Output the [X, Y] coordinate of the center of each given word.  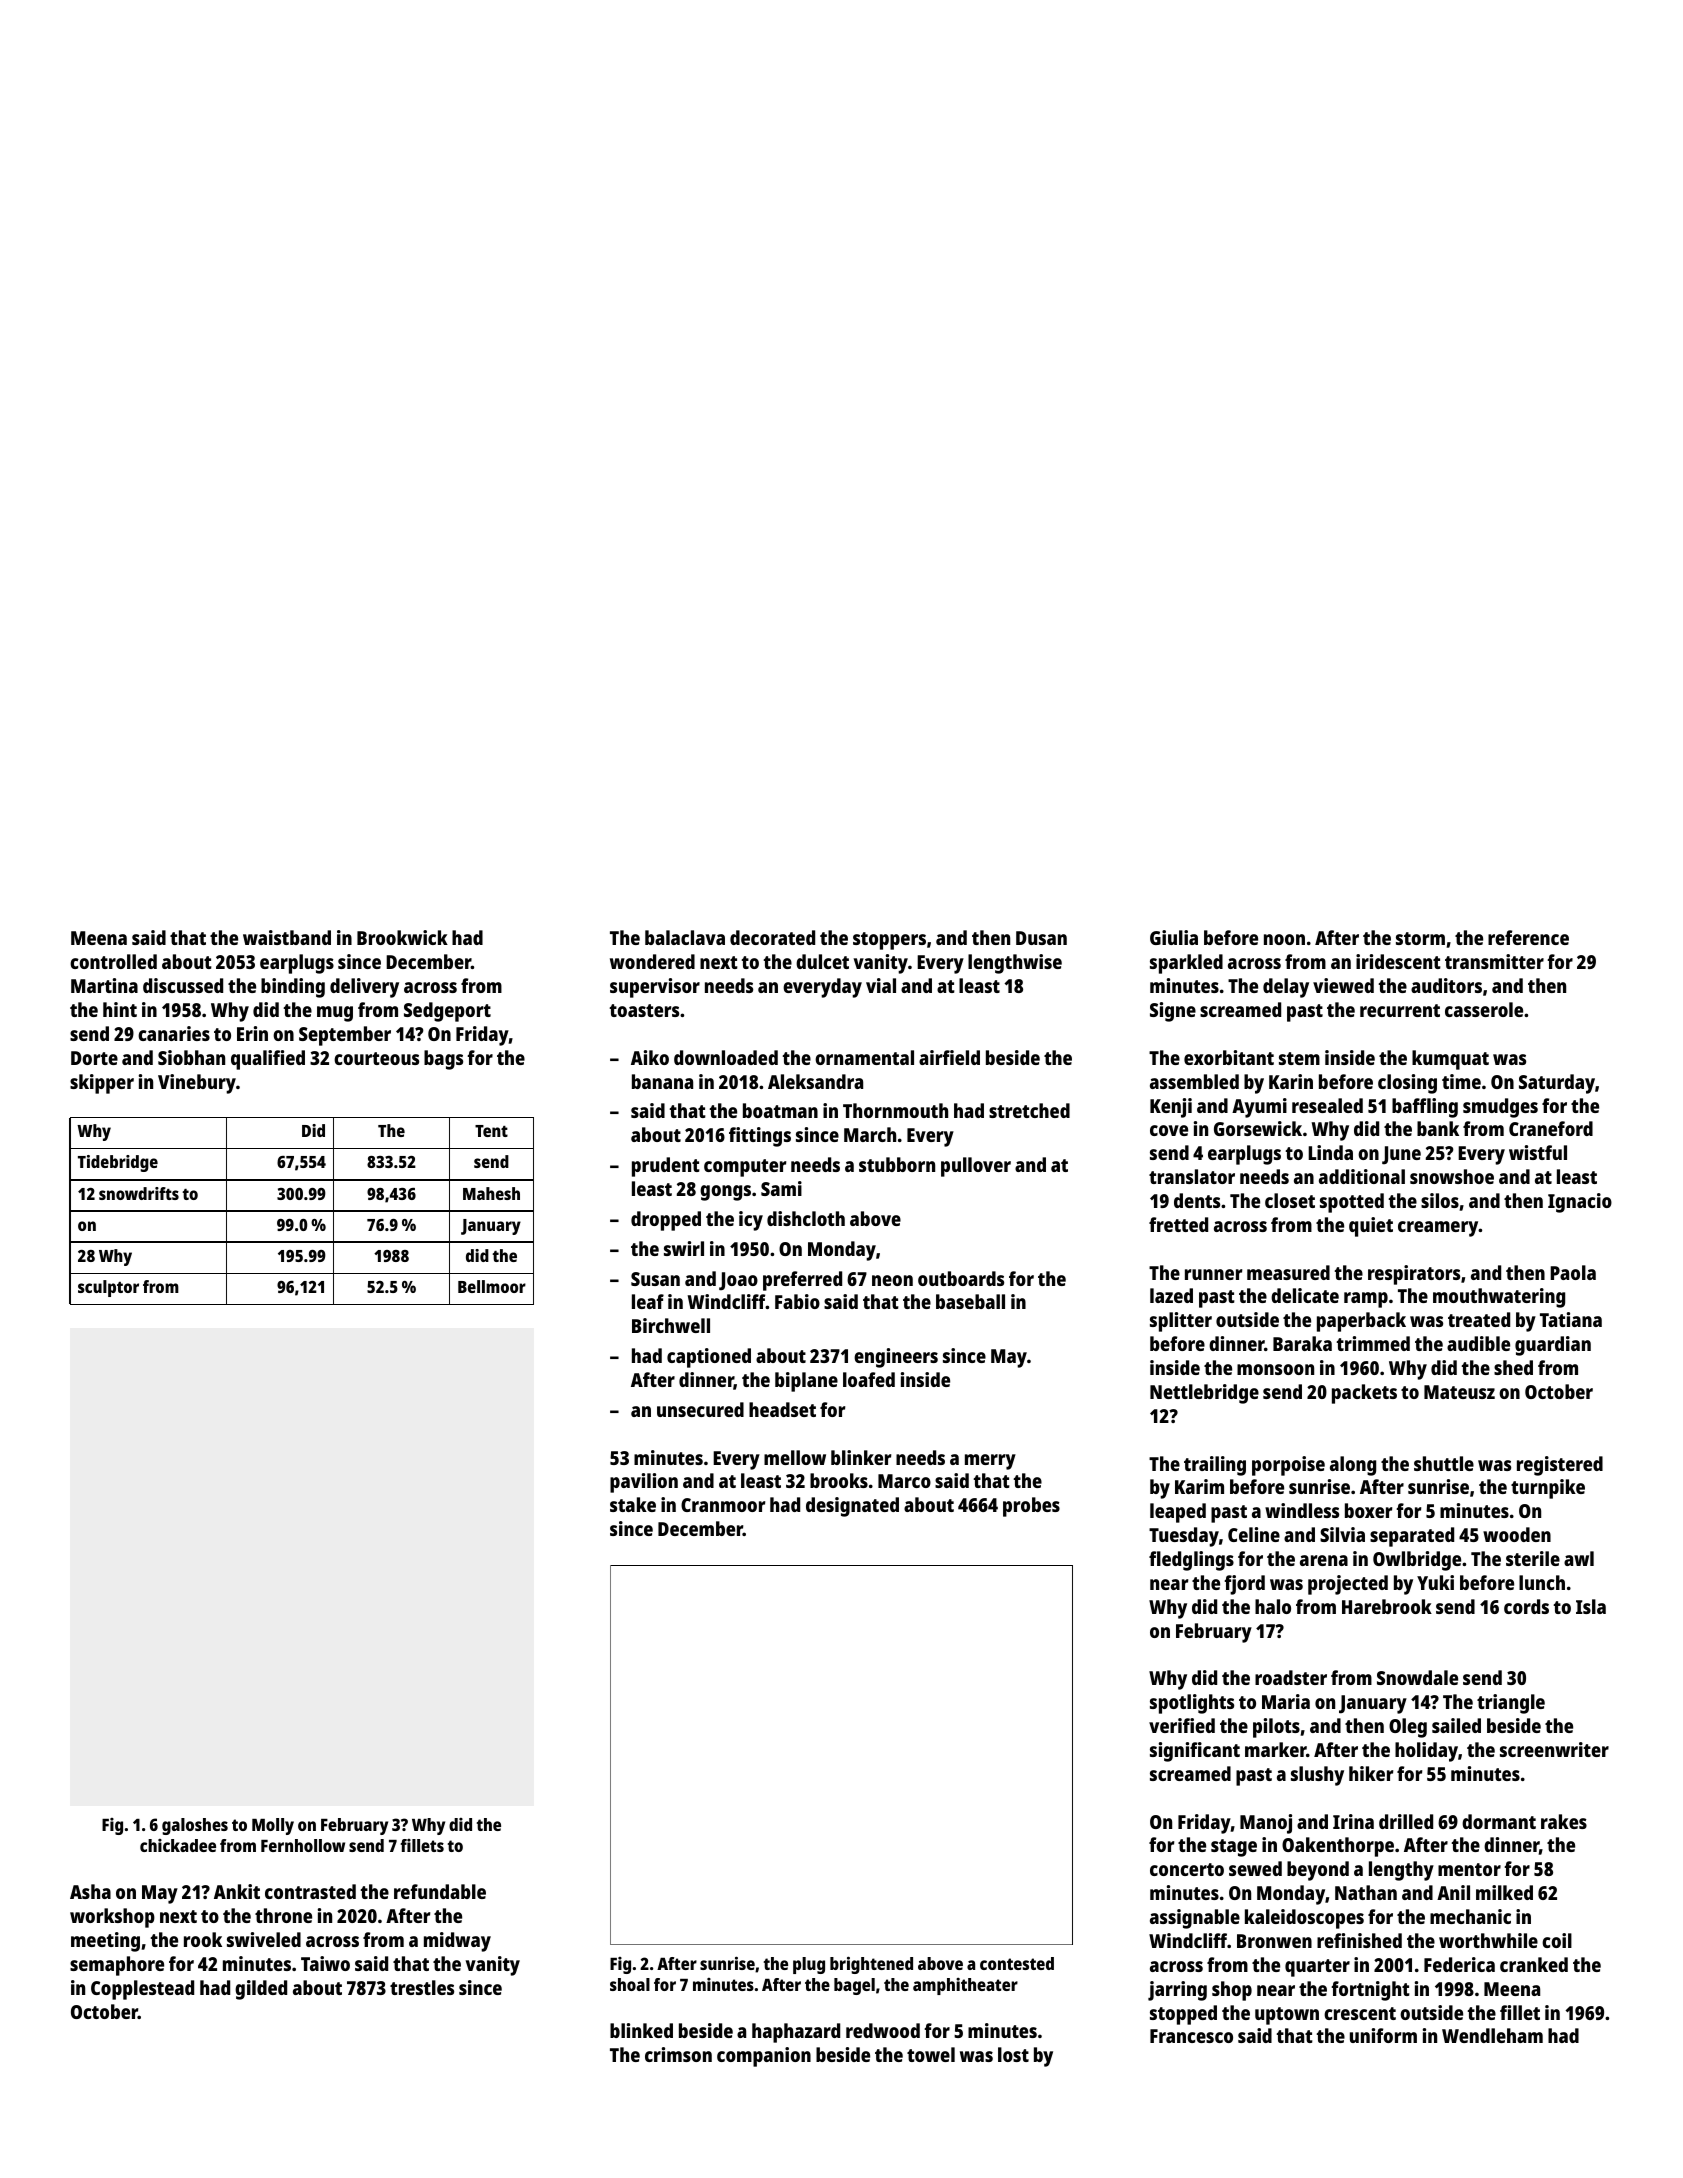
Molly [273, 1826]
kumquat [1450, 1060]
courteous [376, 1058]
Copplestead [142, 1990]
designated [852, 1507]
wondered [652, 961]
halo [1273, 1606]
